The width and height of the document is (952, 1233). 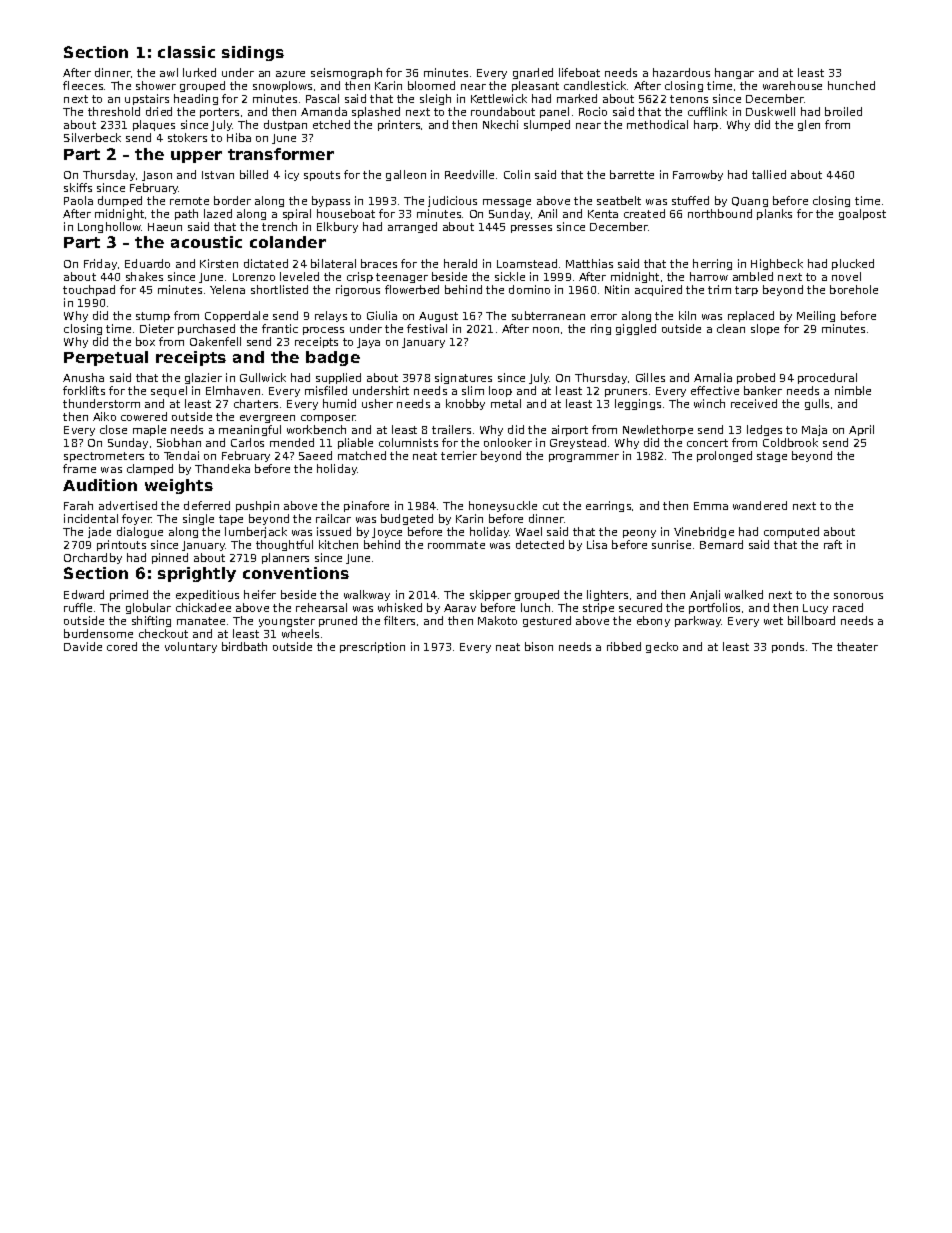 I want to click on Loamstead, so click(x=527, y=263).
